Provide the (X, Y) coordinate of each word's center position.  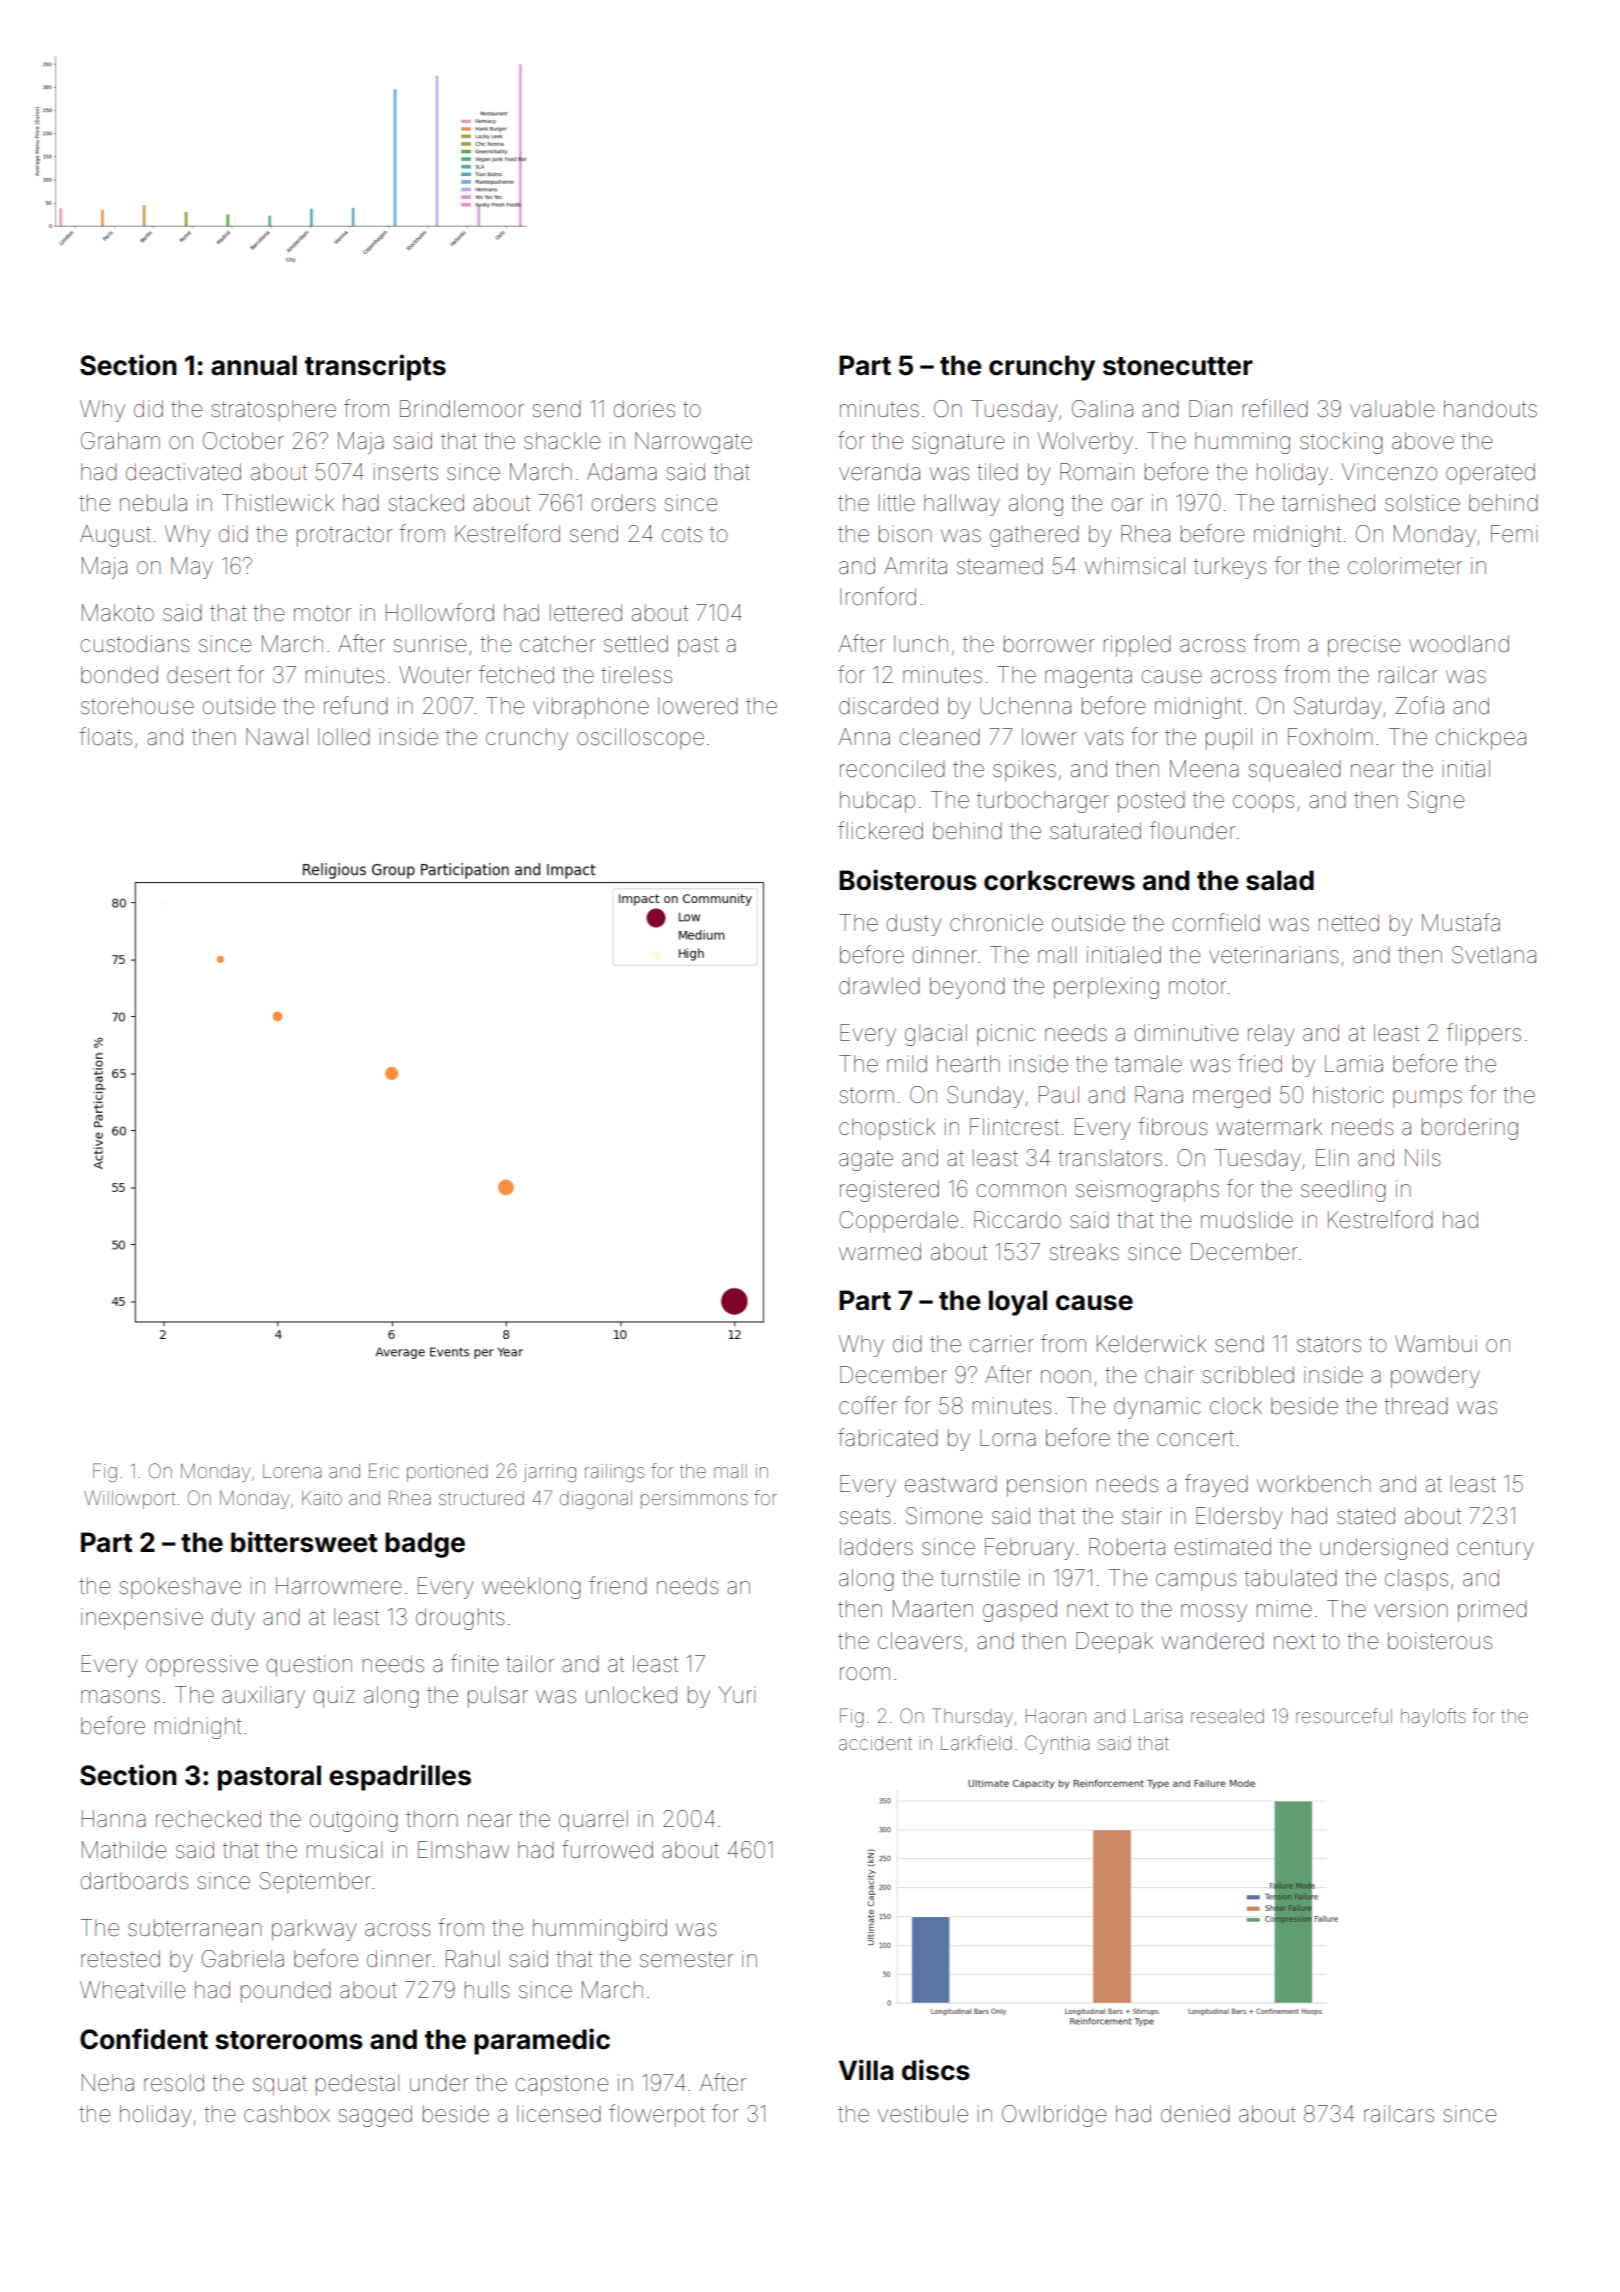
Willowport (129, 1500)
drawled (879, 986)
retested (120, 1959)
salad (1280, 880)
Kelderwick (1151, 1344)
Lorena (292, 1471)
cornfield (1216, 922)
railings (614, 1473)
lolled (344, 737)
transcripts (375, 367)
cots (682, 535)
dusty (913, 925)
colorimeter (1405, 566)
